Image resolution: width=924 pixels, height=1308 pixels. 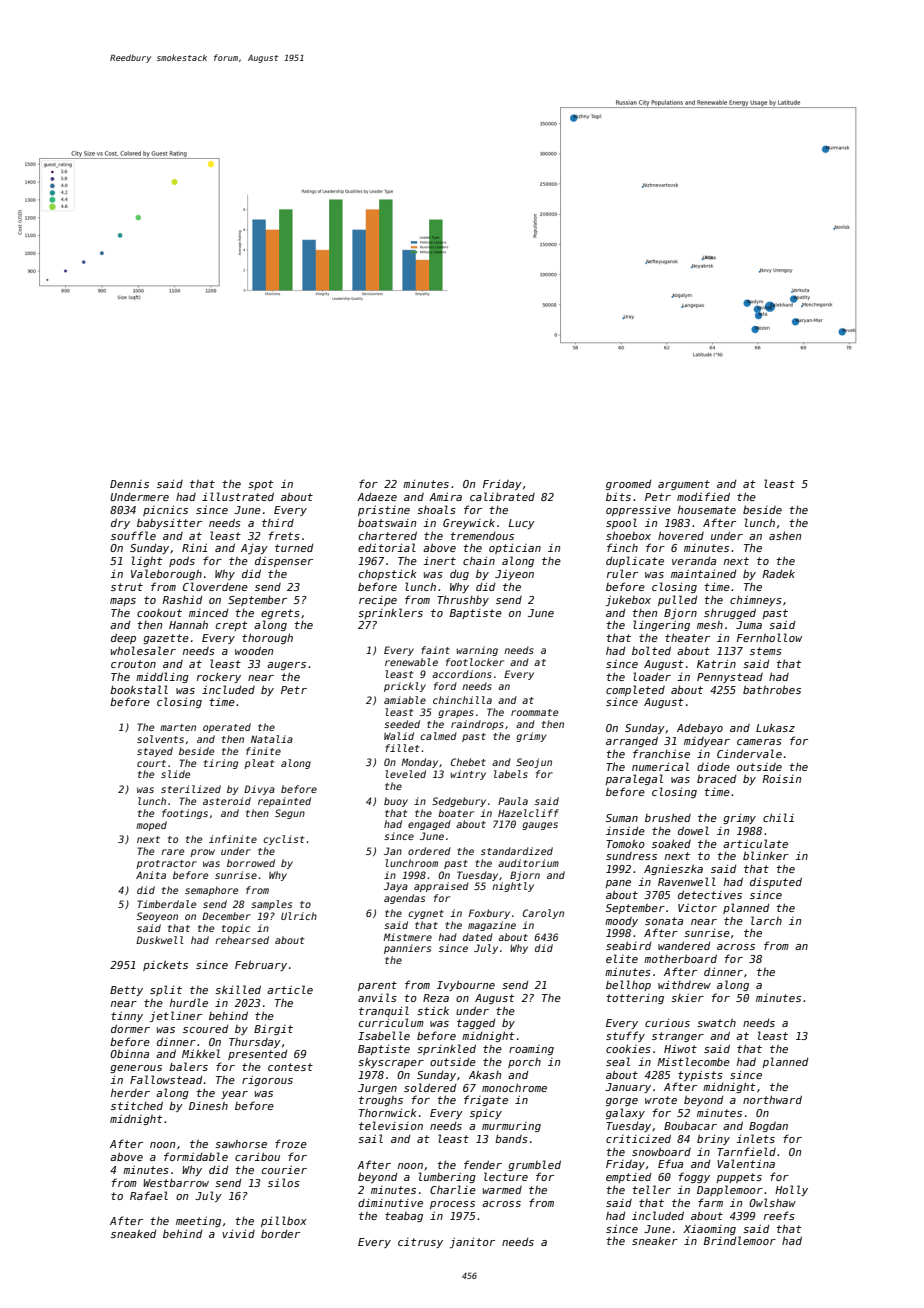 What do you see at coordinates (286, 666) in the document?
I see `augers` at bounding box center [286, 666].
